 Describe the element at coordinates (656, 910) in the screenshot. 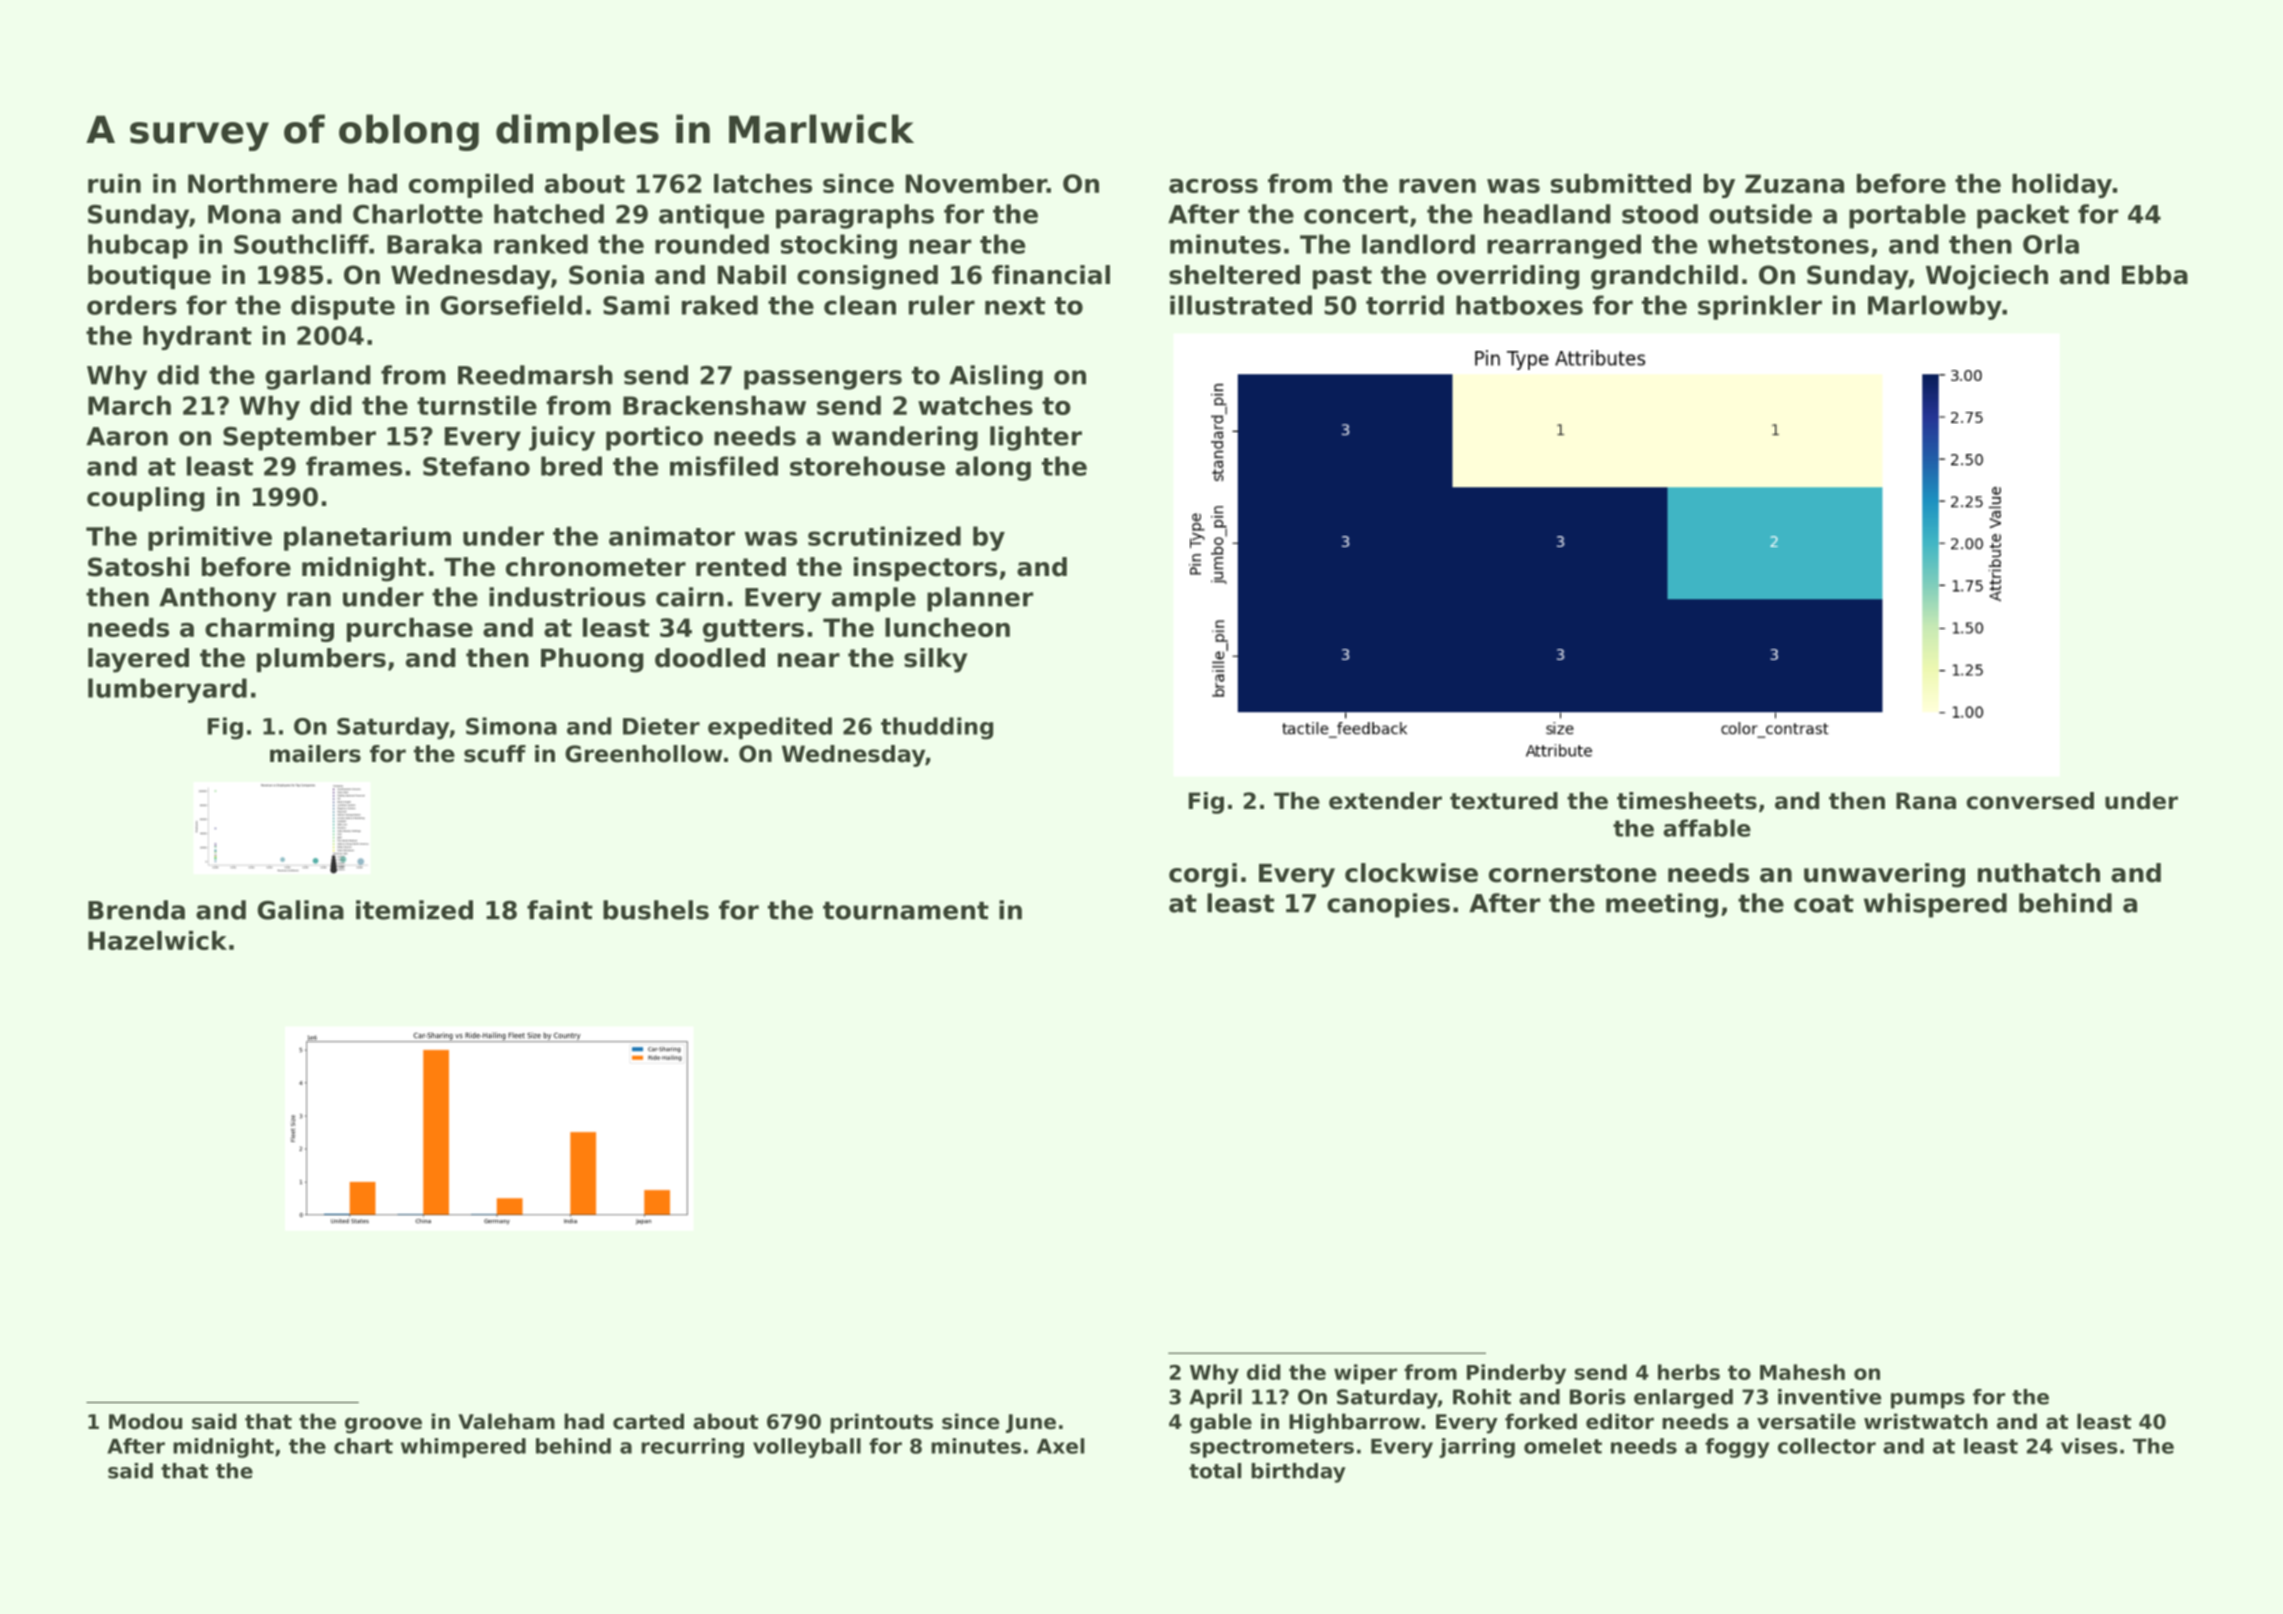

I see `bushels` at that location.
